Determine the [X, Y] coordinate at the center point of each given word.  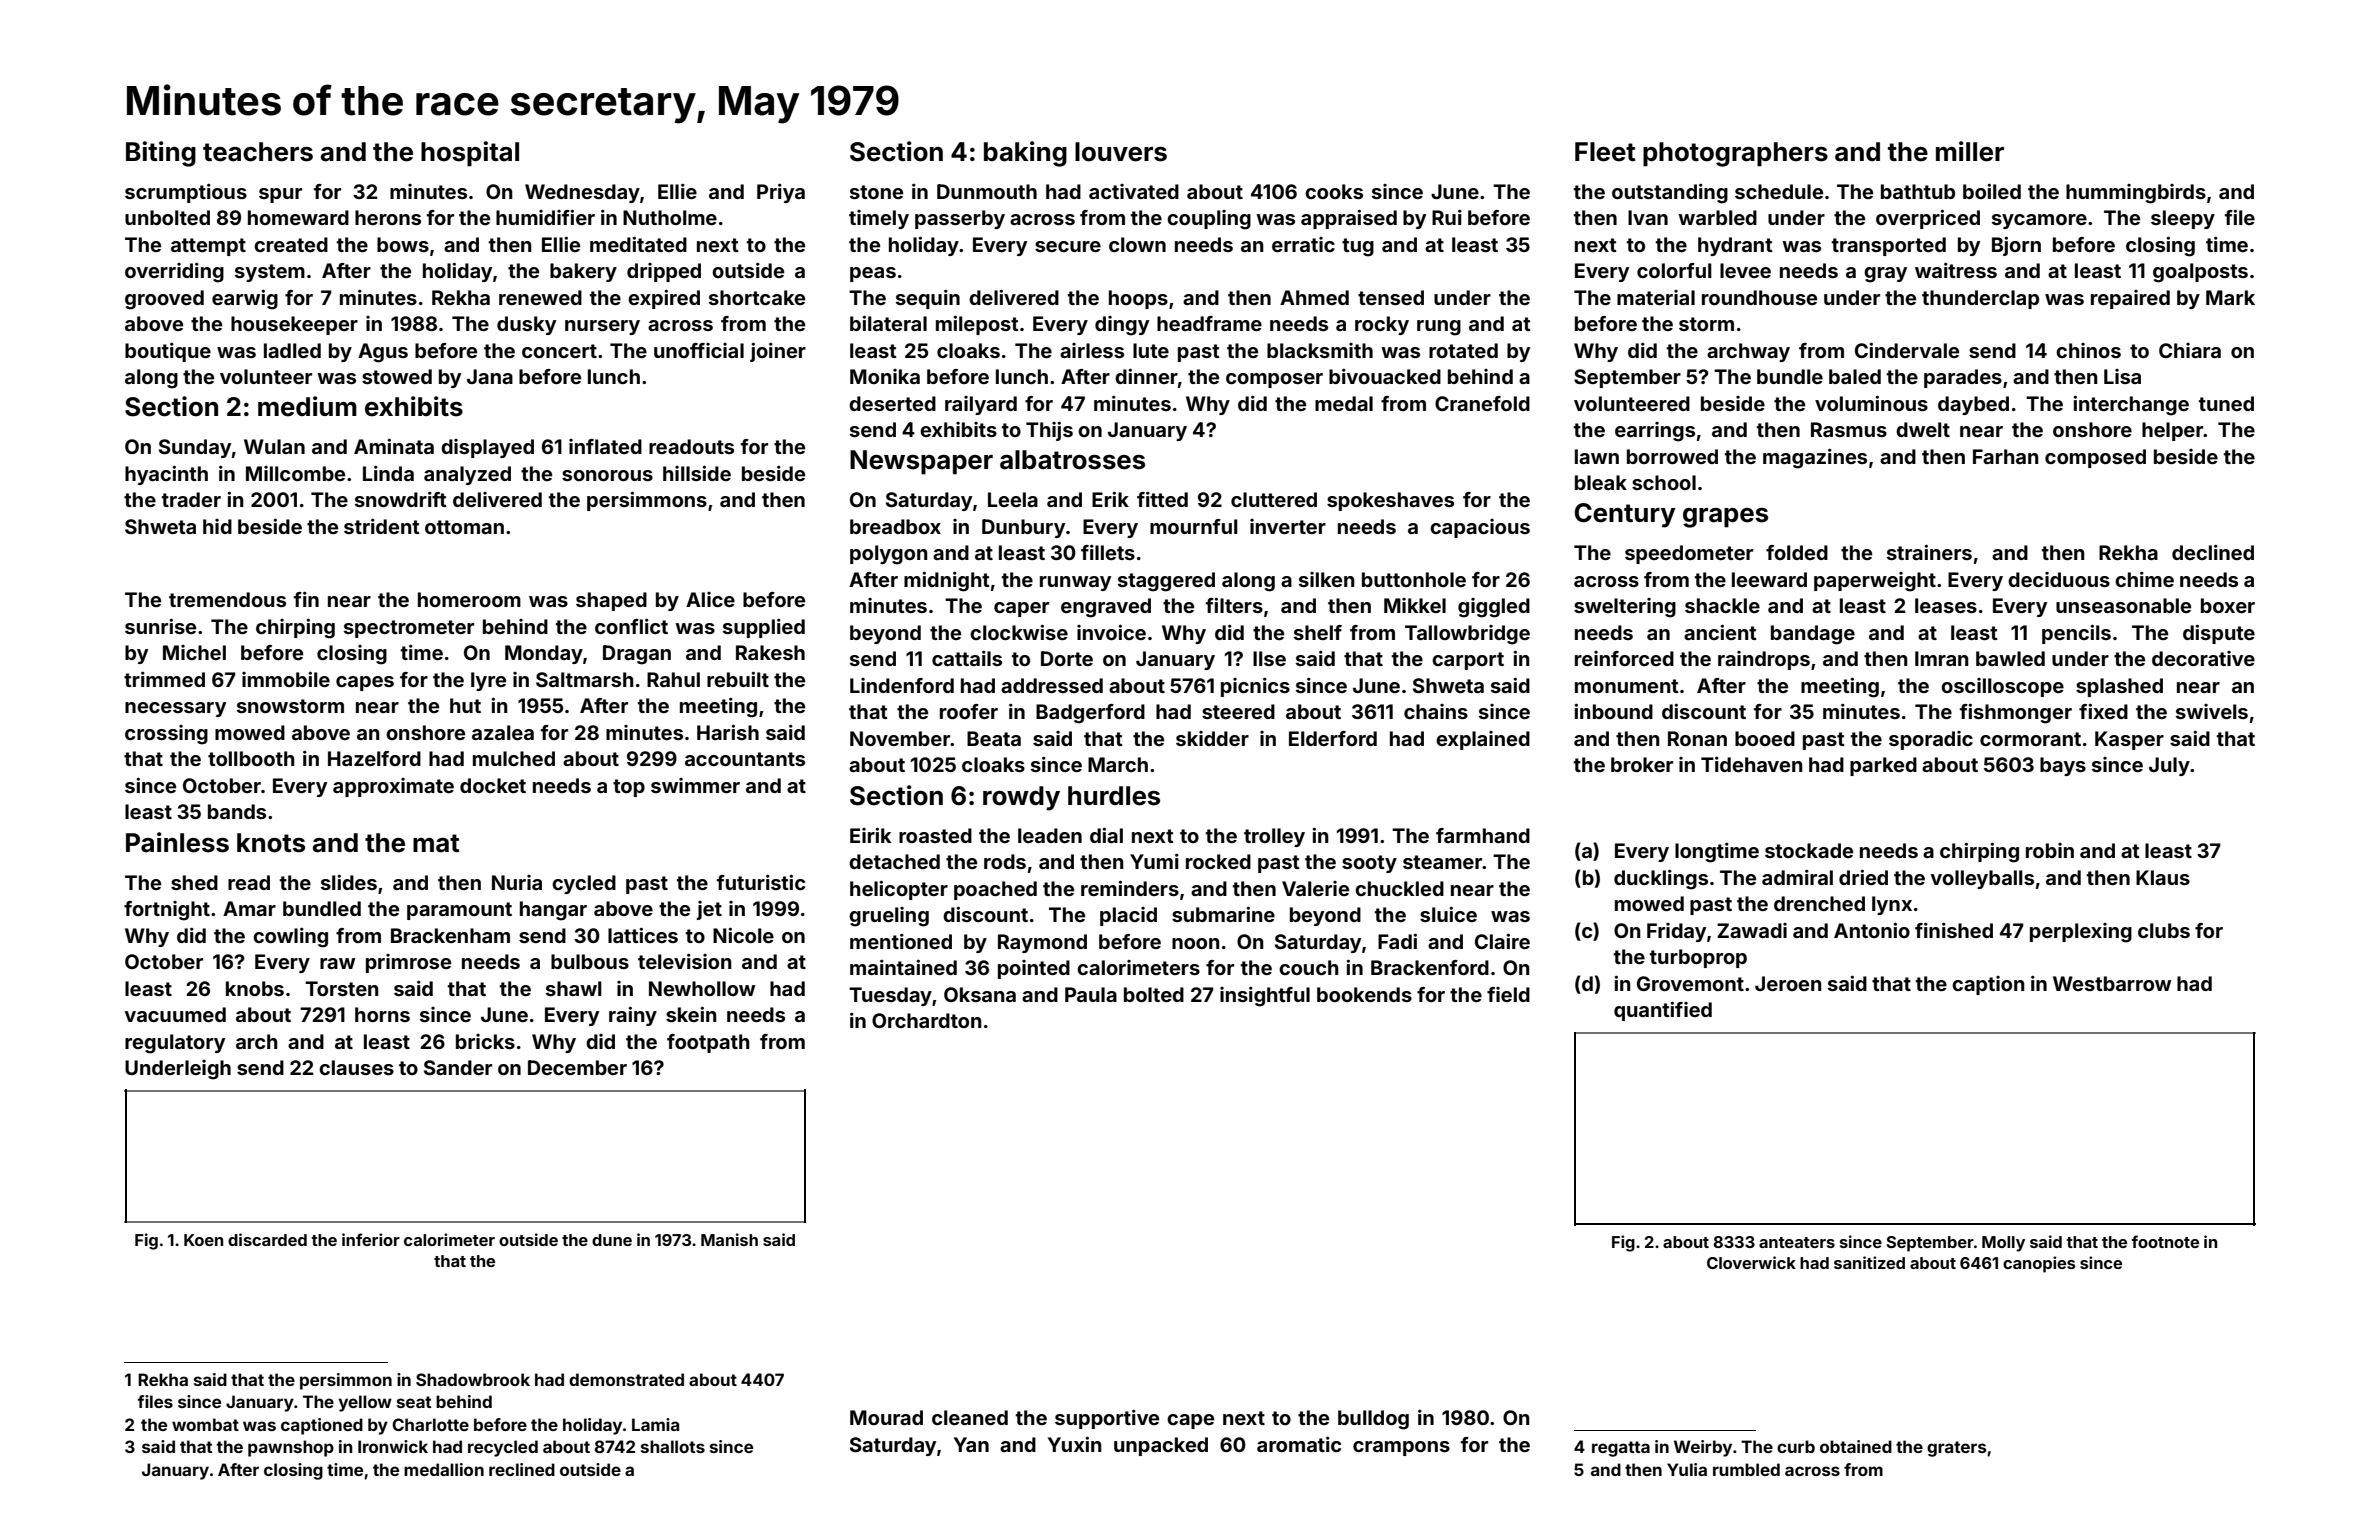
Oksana [980, 994]
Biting [161, 154]
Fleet [1605, 152]
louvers [1121, 152]
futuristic [761, 882]
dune [612, 1240]
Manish [729, 1239]
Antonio [1872, 930]
